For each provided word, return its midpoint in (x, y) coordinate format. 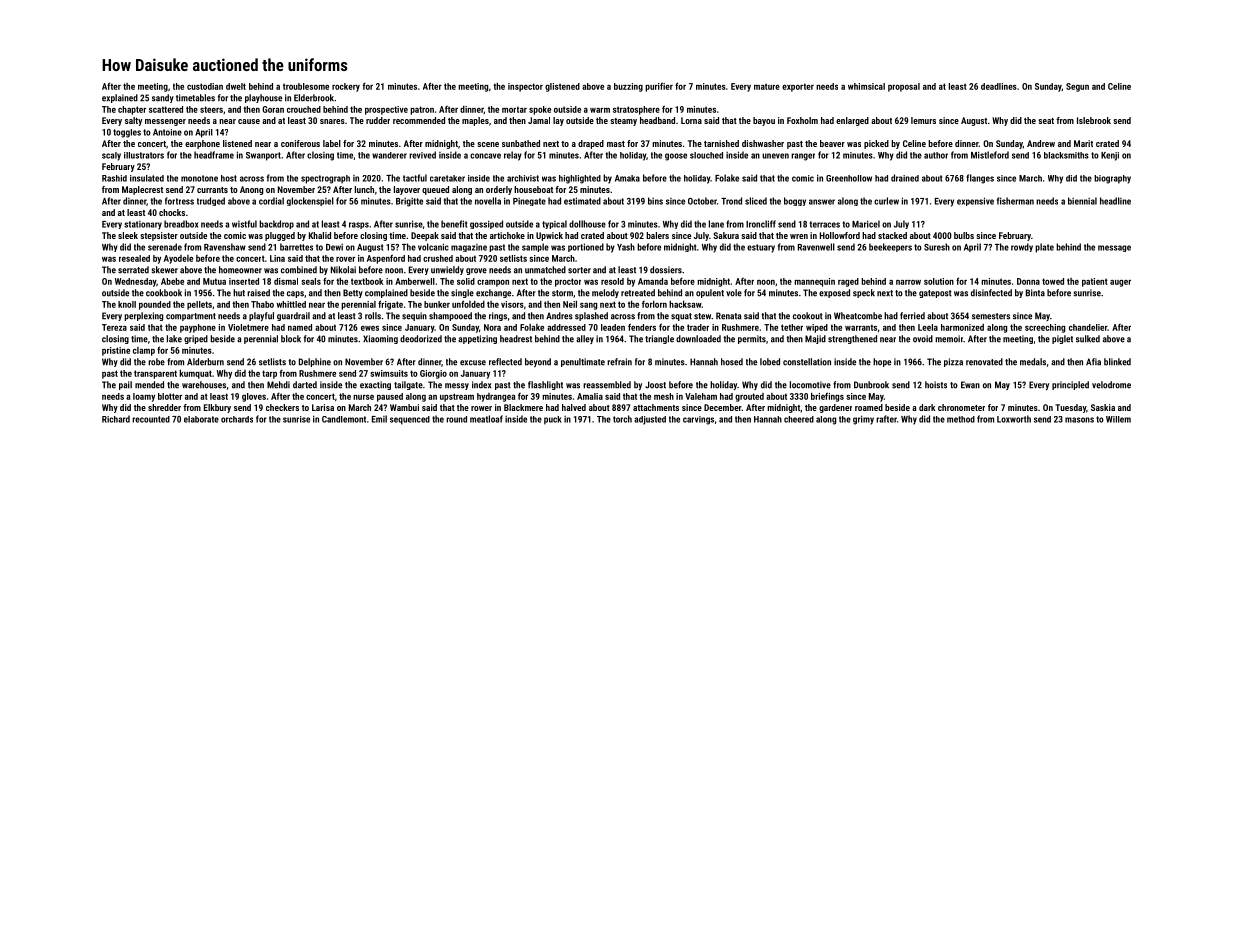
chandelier (1088, 327)
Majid (815, 339)
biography (1112, 179)
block (291, 339)
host (229, 178)
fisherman (1015, 201)
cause (249, 121)
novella (488, 201)
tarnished (721, 143)
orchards (237, 419)
